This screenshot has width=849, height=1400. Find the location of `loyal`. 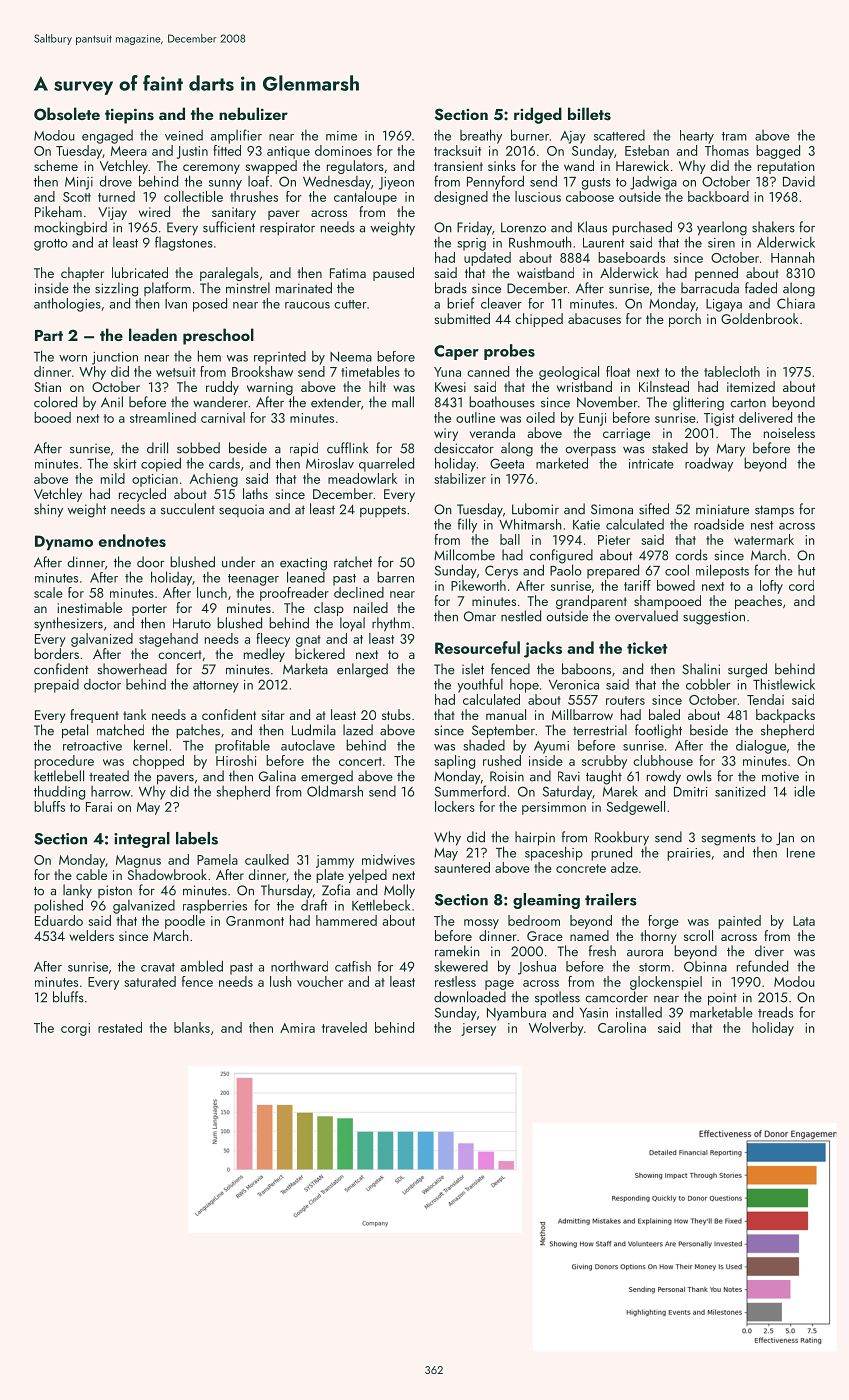

loyal is located at coordinates (352, 624).
